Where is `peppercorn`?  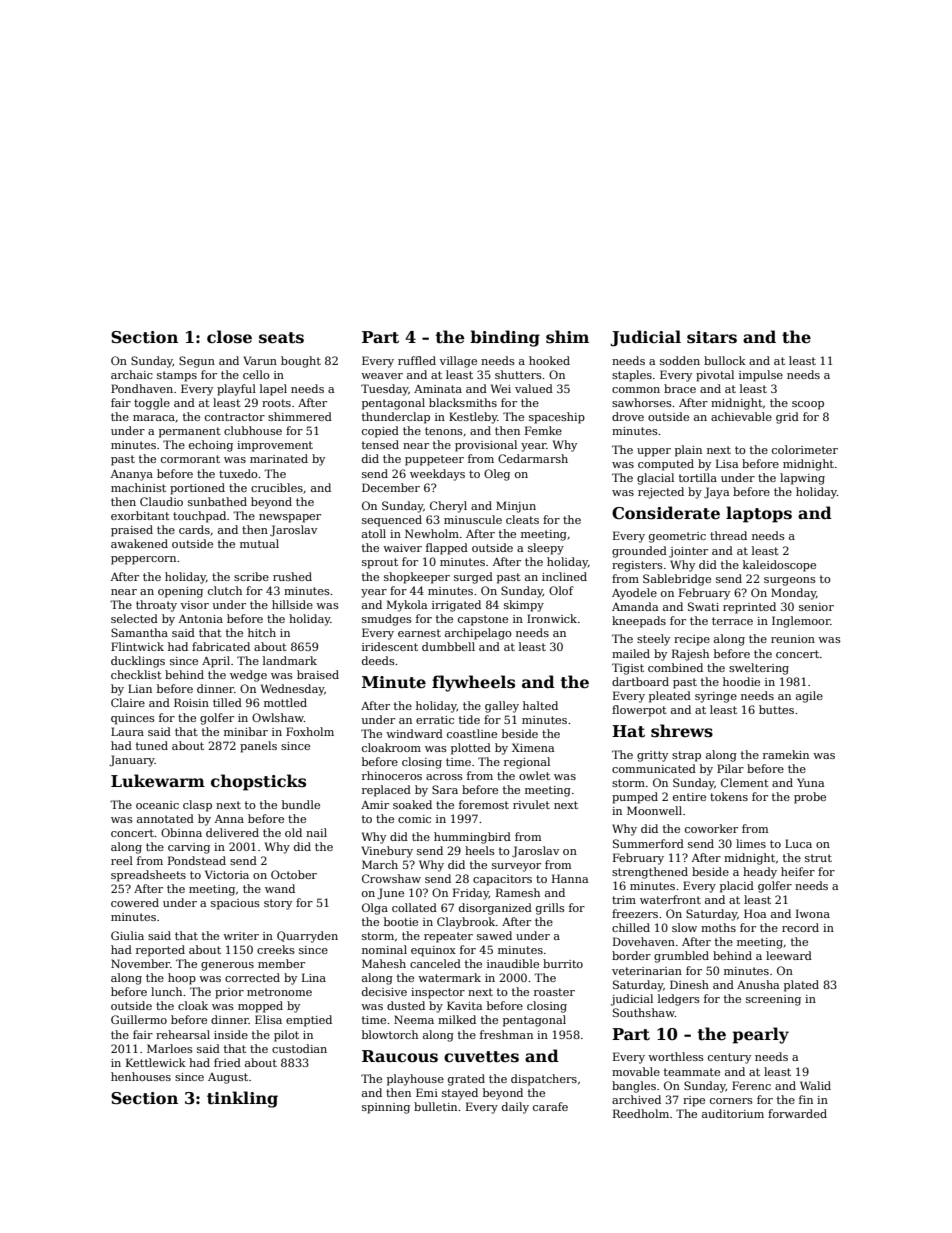 peppercorn is located at coordinates (143, 560).
